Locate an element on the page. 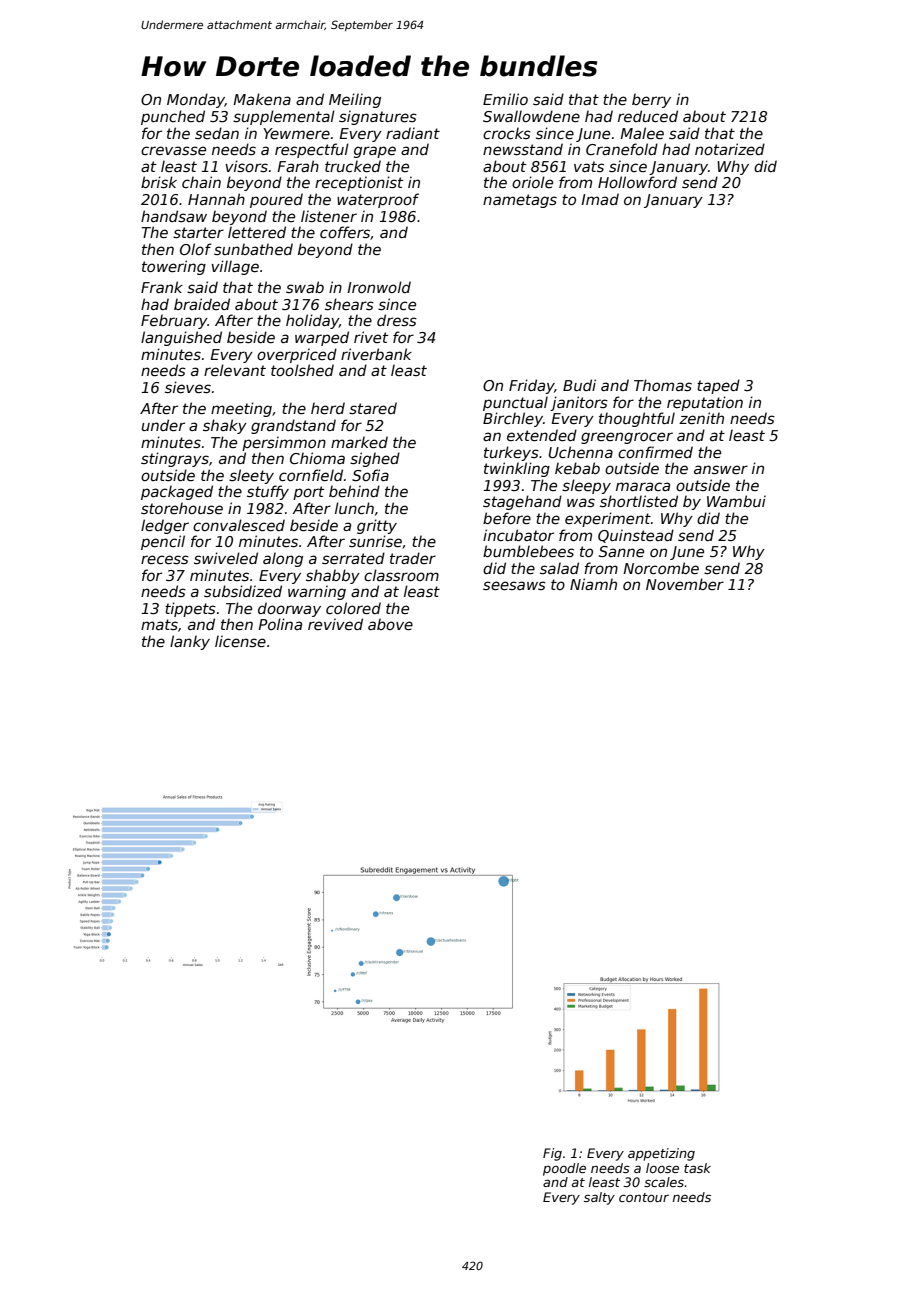  languished is located at coordinates (181, 338).
